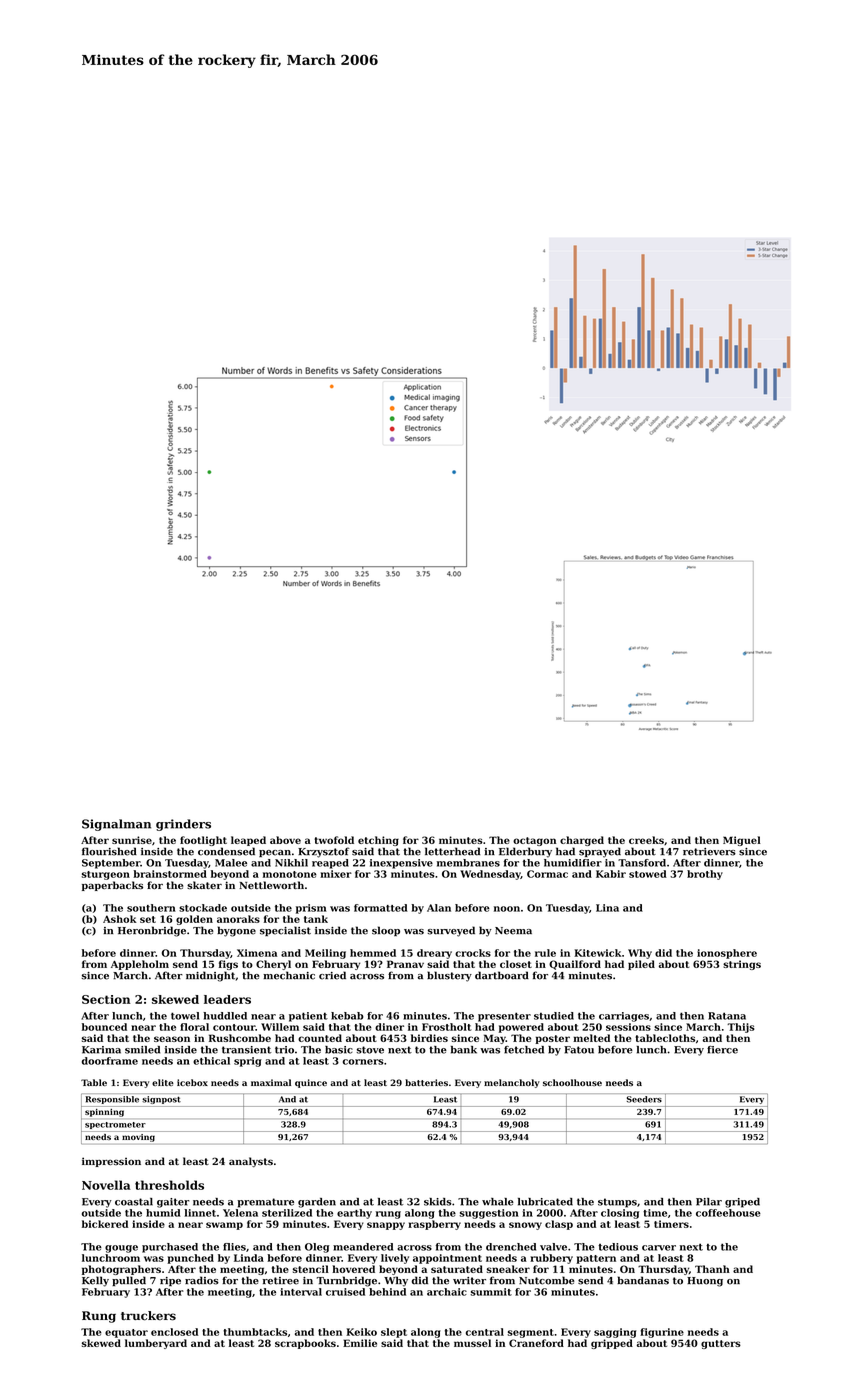 This screenshot has width=849, height=1400. I want to click on footlight, so click(203, 841).
